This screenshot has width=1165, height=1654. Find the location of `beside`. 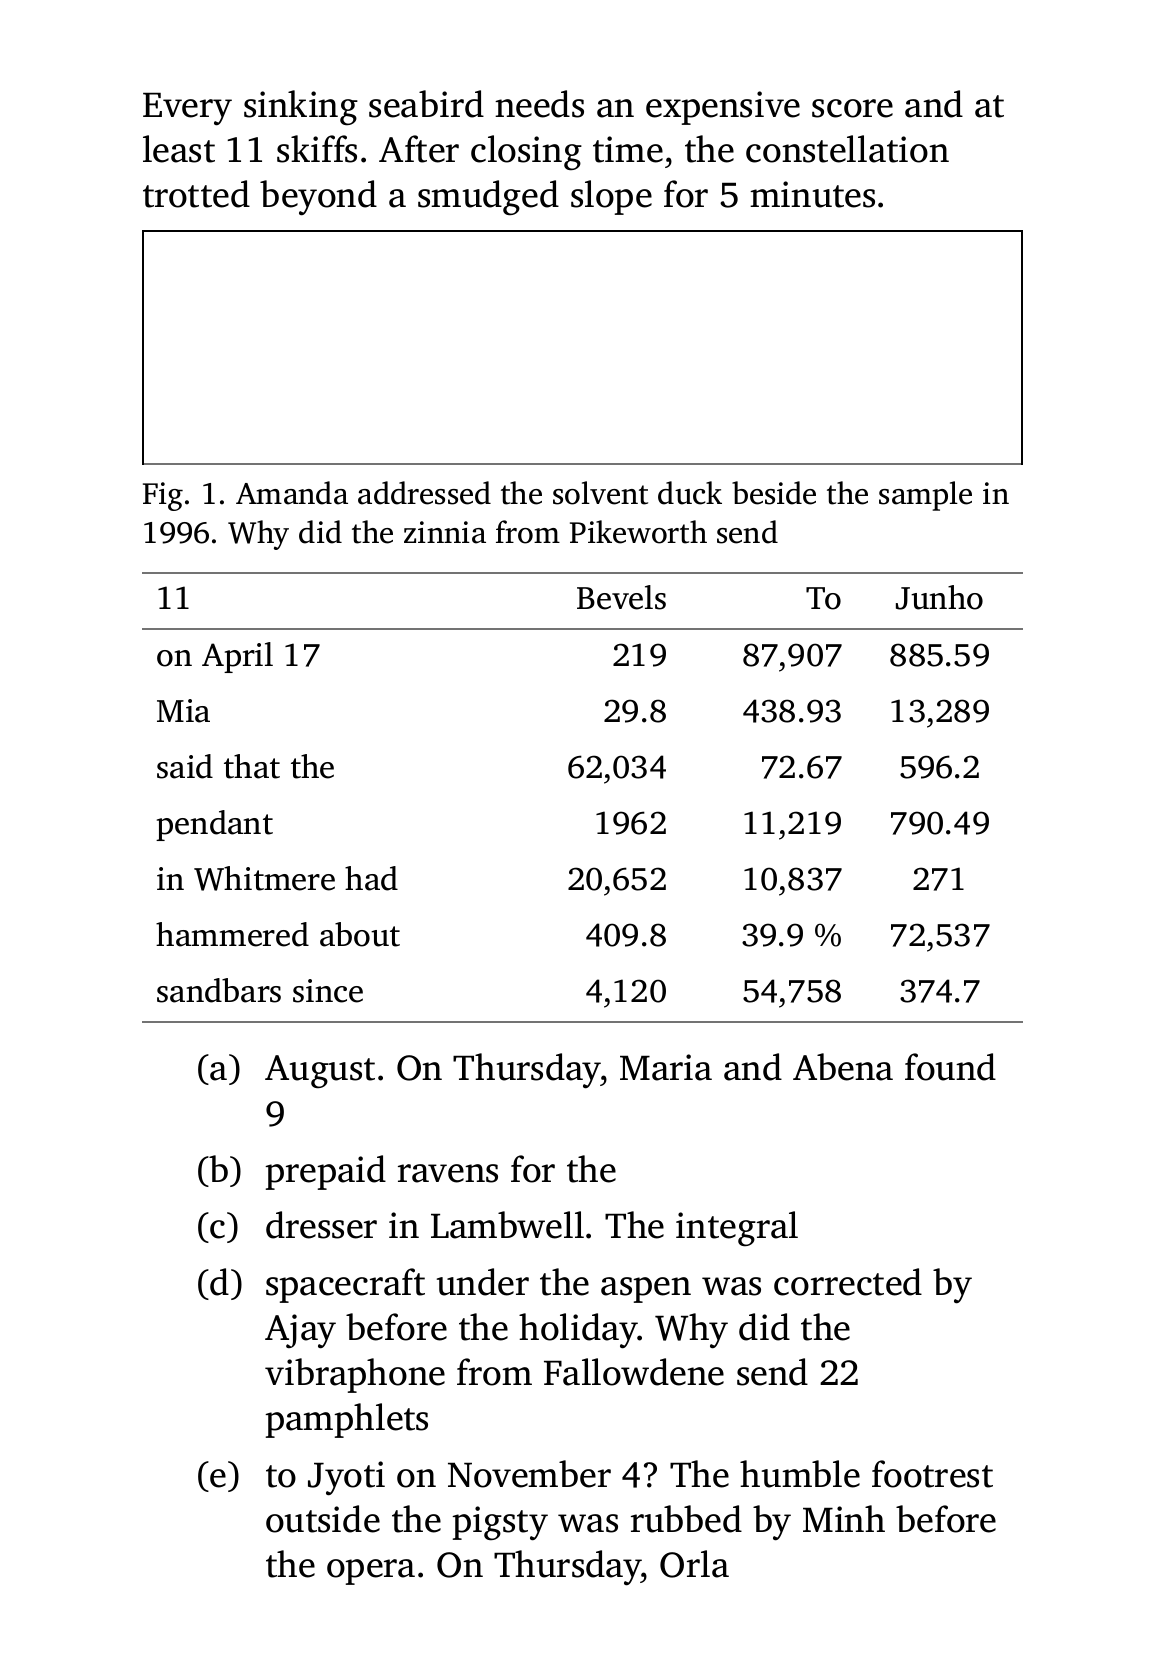

beside is located at coordinates (774, 493).
